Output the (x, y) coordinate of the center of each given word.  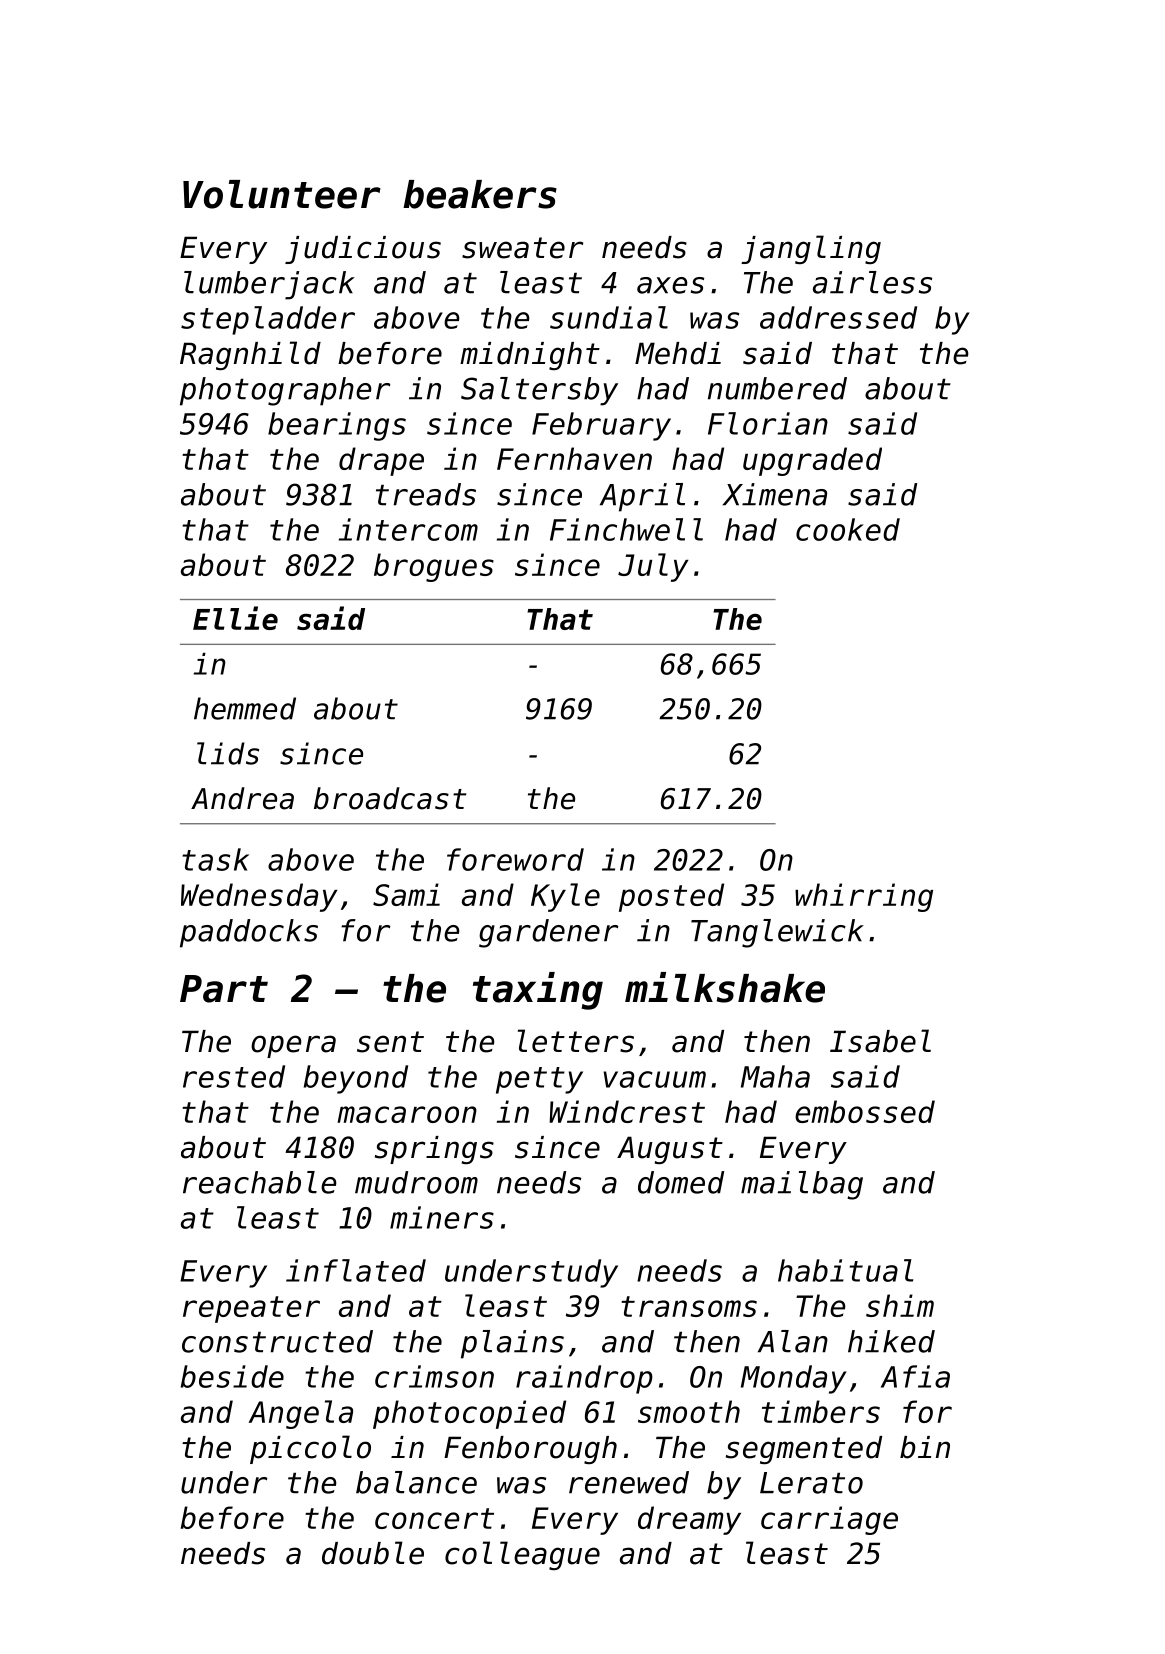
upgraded (812, 461)
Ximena (775, 494)
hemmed (245, 708)
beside (232, 1376)
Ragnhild (250, 355)
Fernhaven (574, 458)
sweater (522, 248)
